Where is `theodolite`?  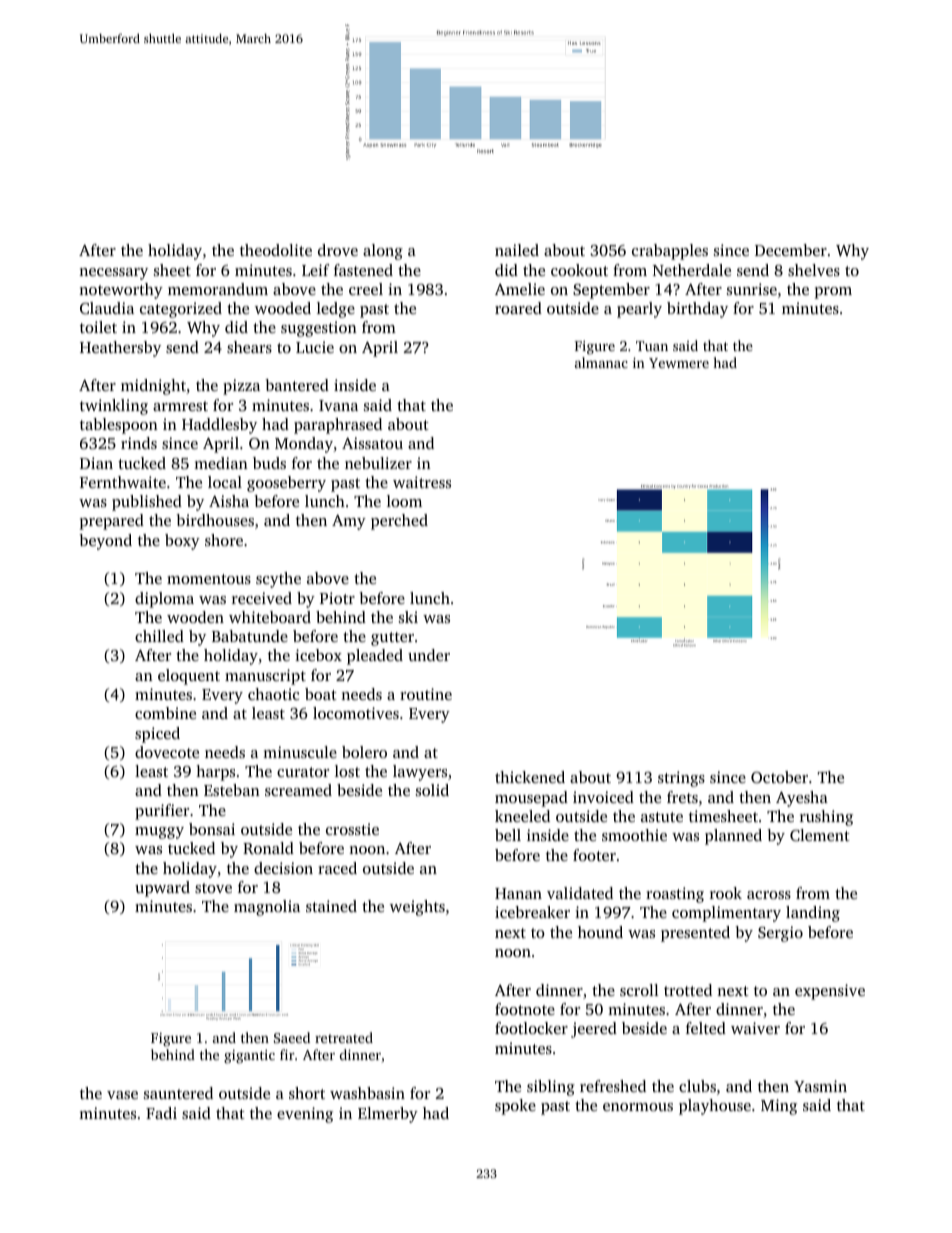
theodolite is located at coordinates (276, 250).
